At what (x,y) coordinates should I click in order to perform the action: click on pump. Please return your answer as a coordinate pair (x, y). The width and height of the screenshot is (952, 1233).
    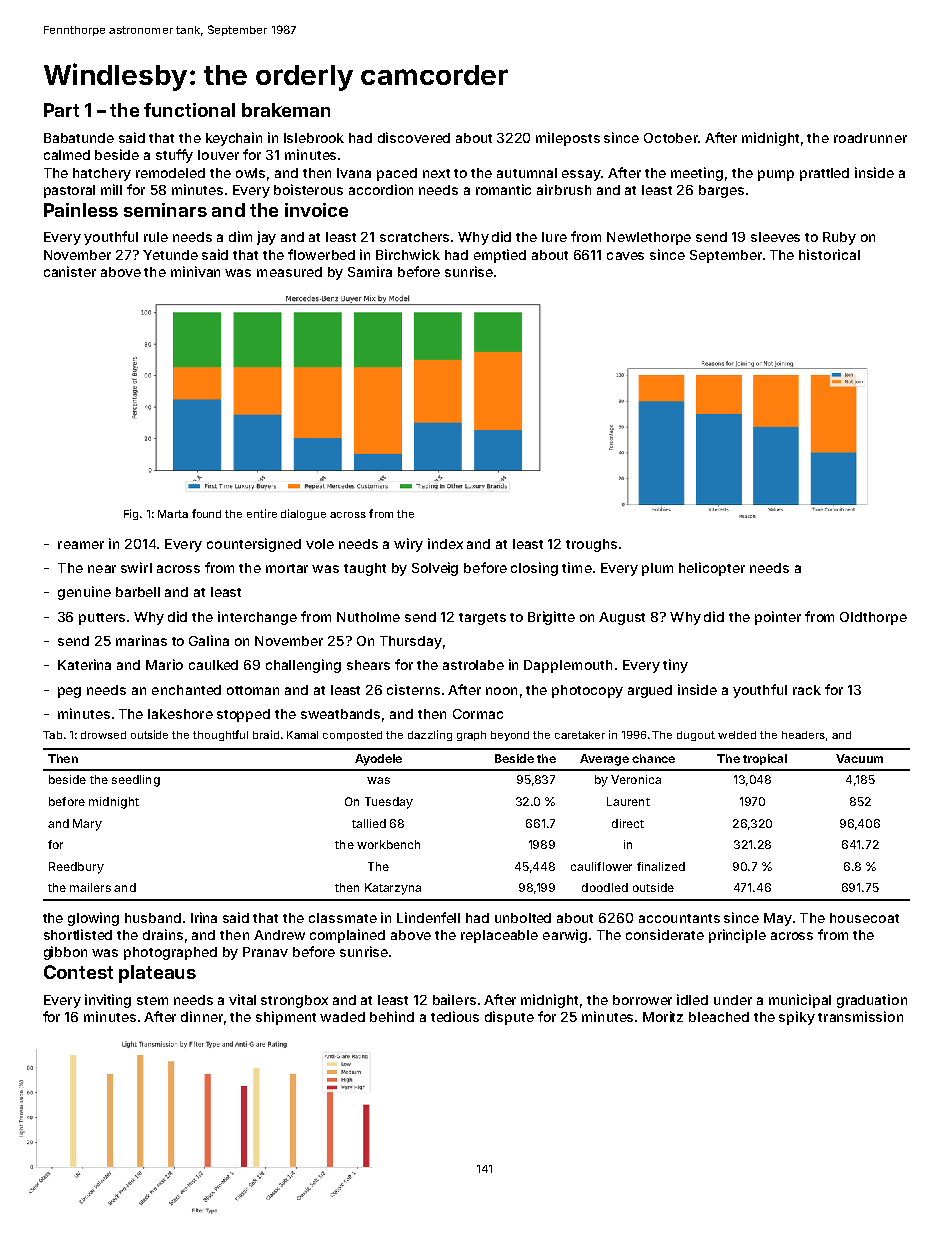
    Looking at the image, I should click on (776, 175).
